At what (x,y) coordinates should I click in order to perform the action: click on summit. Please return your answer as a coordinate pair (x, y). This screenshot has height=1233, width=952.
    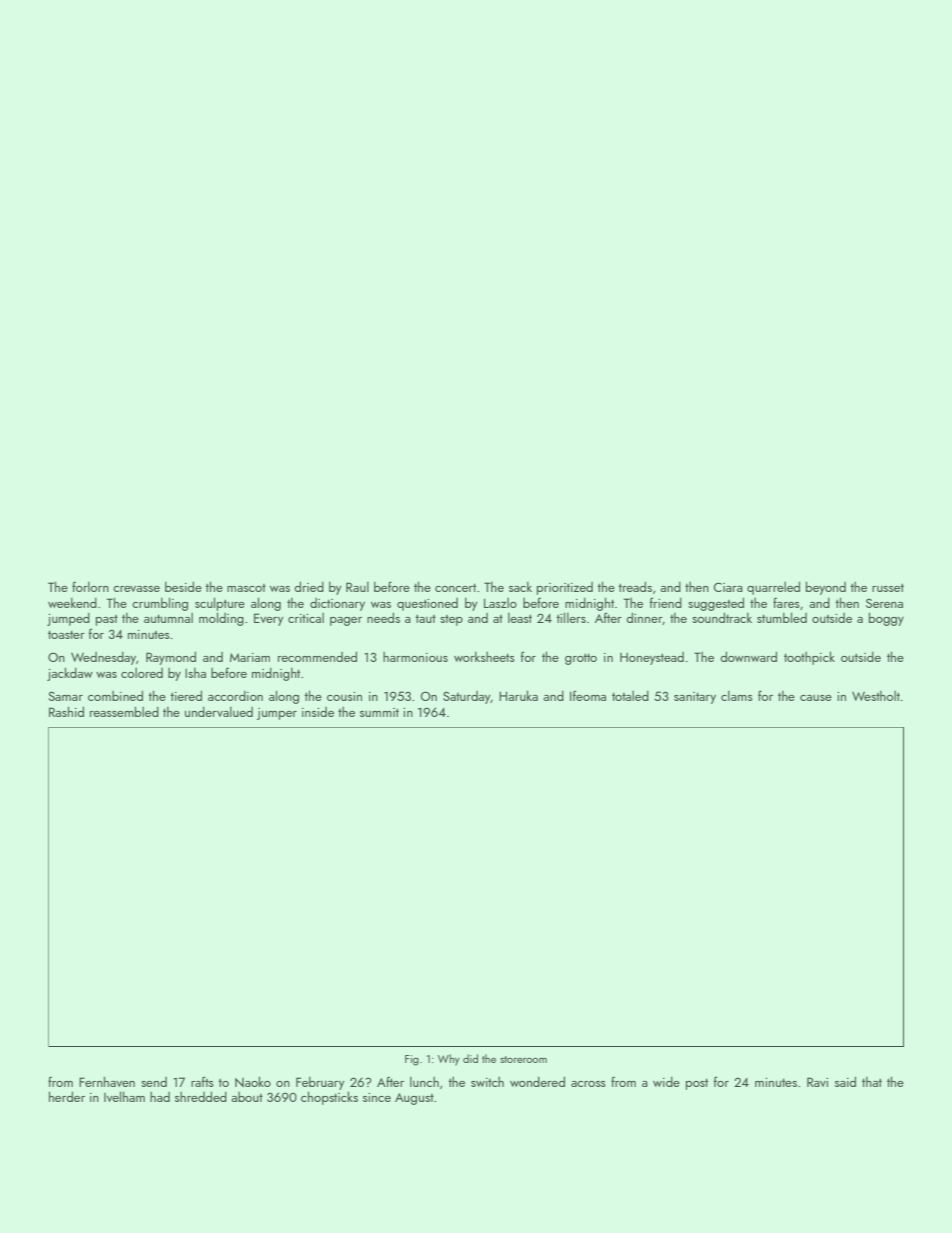
    Looking at the image, I should click on (379, 712).
